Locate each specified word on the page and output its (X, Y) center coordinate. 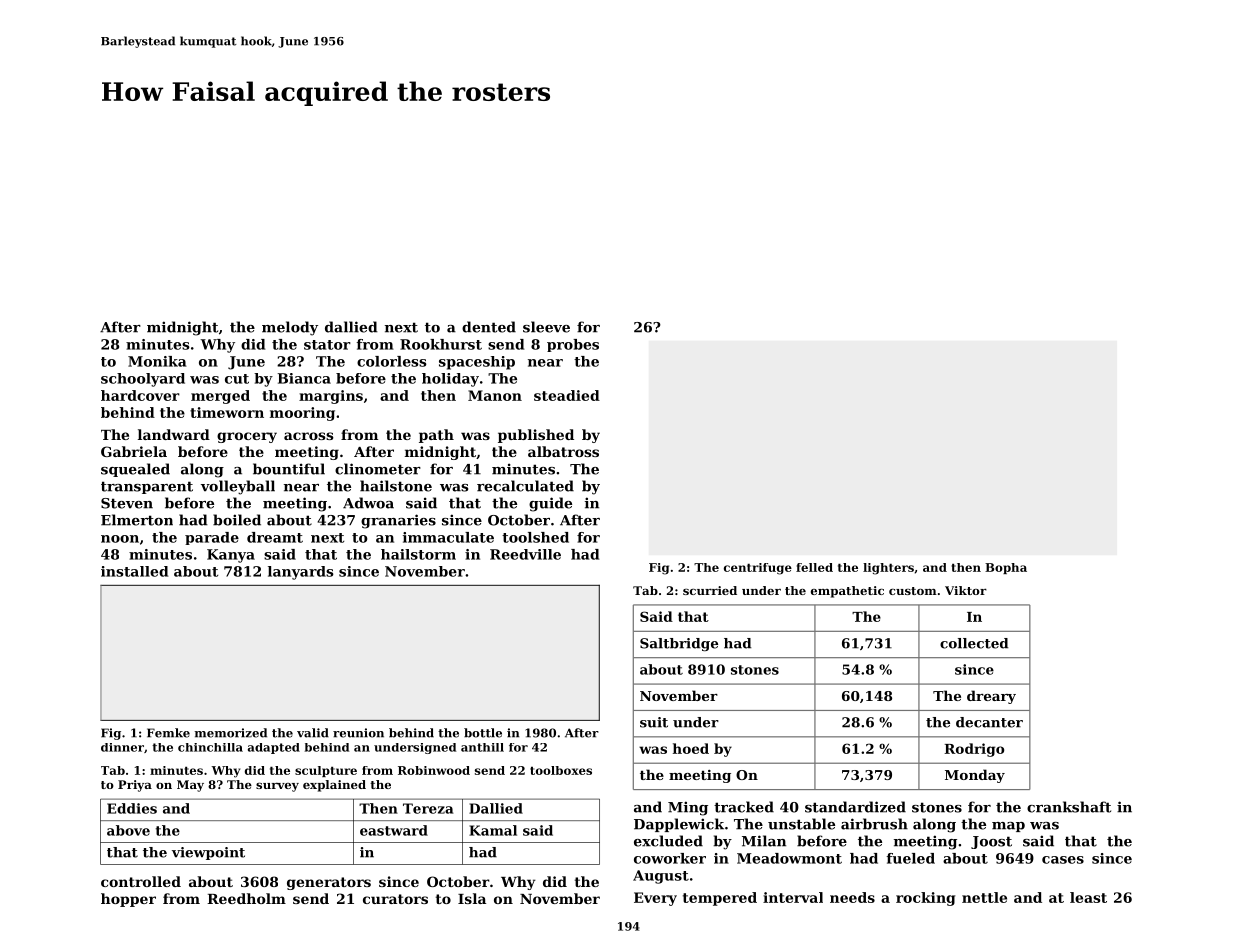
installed (134, 571)
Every (655, 899)
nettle (984, 897)
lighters (888, 569)
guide (550, 504)
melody (290, 328)
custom (913, 591)
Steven (127, 503)
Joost (991, 842)
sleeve (546, 327)
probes (573, 345)
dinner (122, 747)
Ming (688, 808)
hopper (128, 900)
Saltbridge (679, 644)
